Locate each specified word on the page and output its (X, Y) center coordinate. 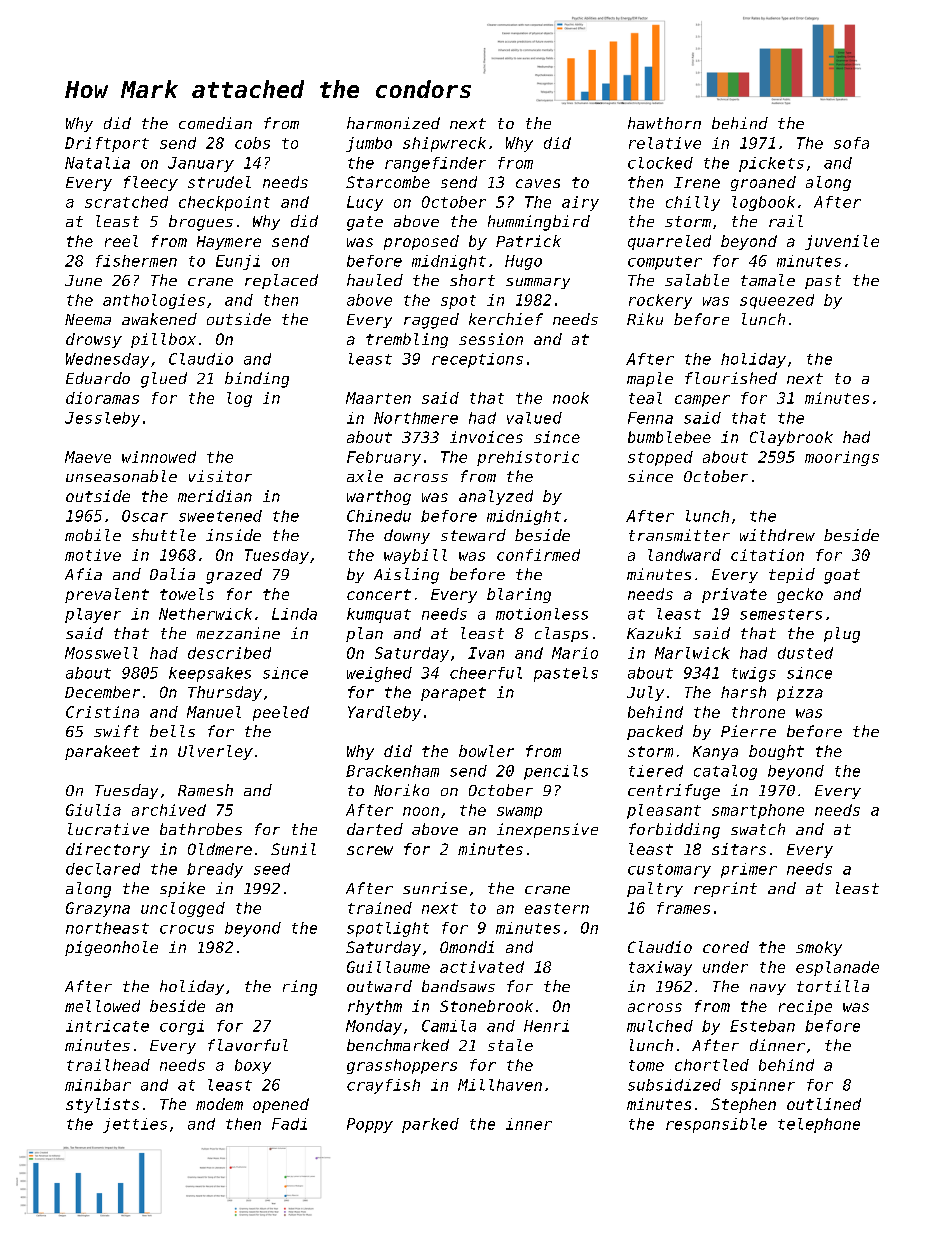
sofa (851, 143)
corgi (182, 1027)
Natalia (97, 163)
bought (776, 752)
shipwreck (444, 144)
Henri (546, 1026)
